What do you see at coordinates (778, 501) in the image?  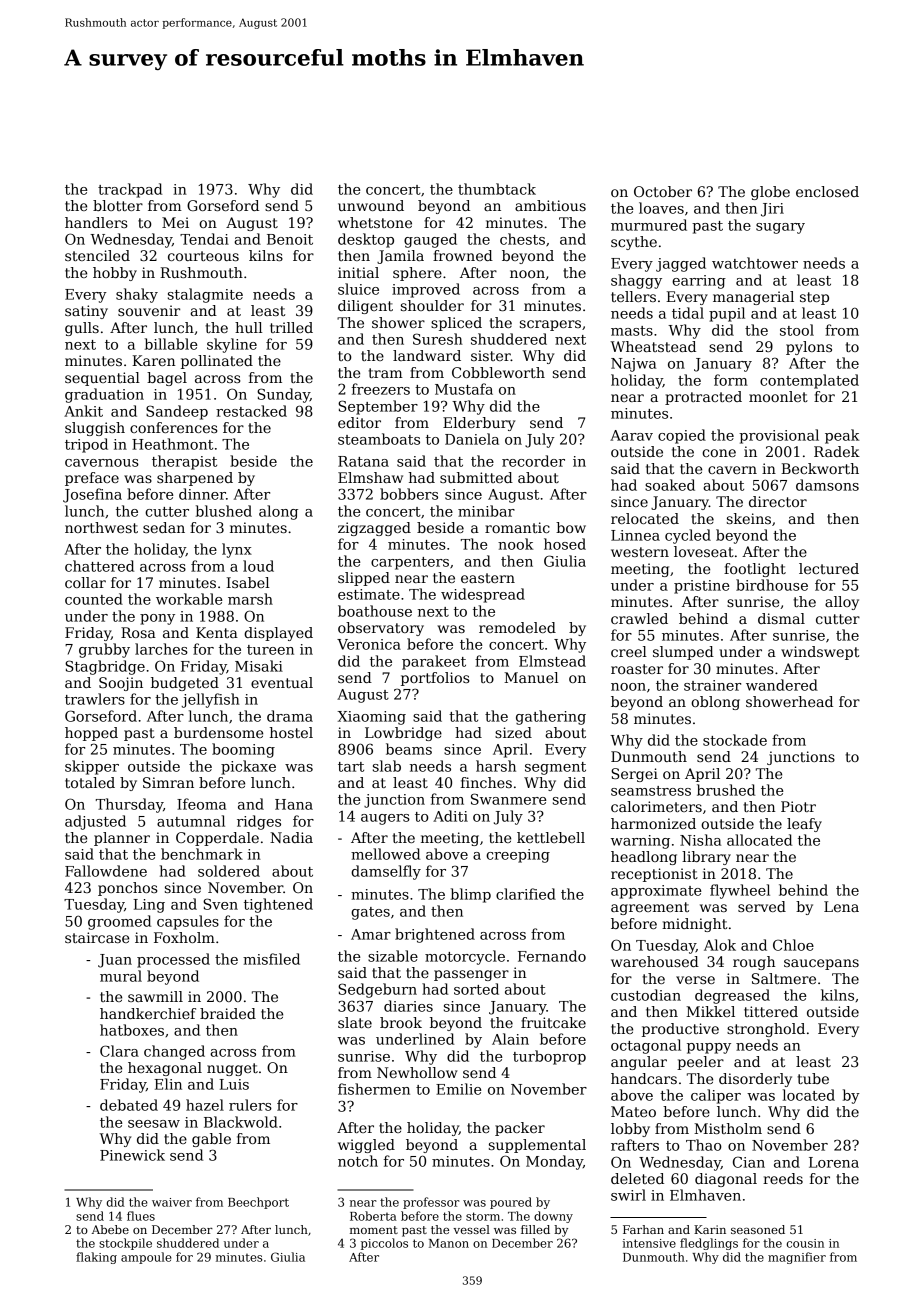 I see `director` at bounding box center [778, 501].
